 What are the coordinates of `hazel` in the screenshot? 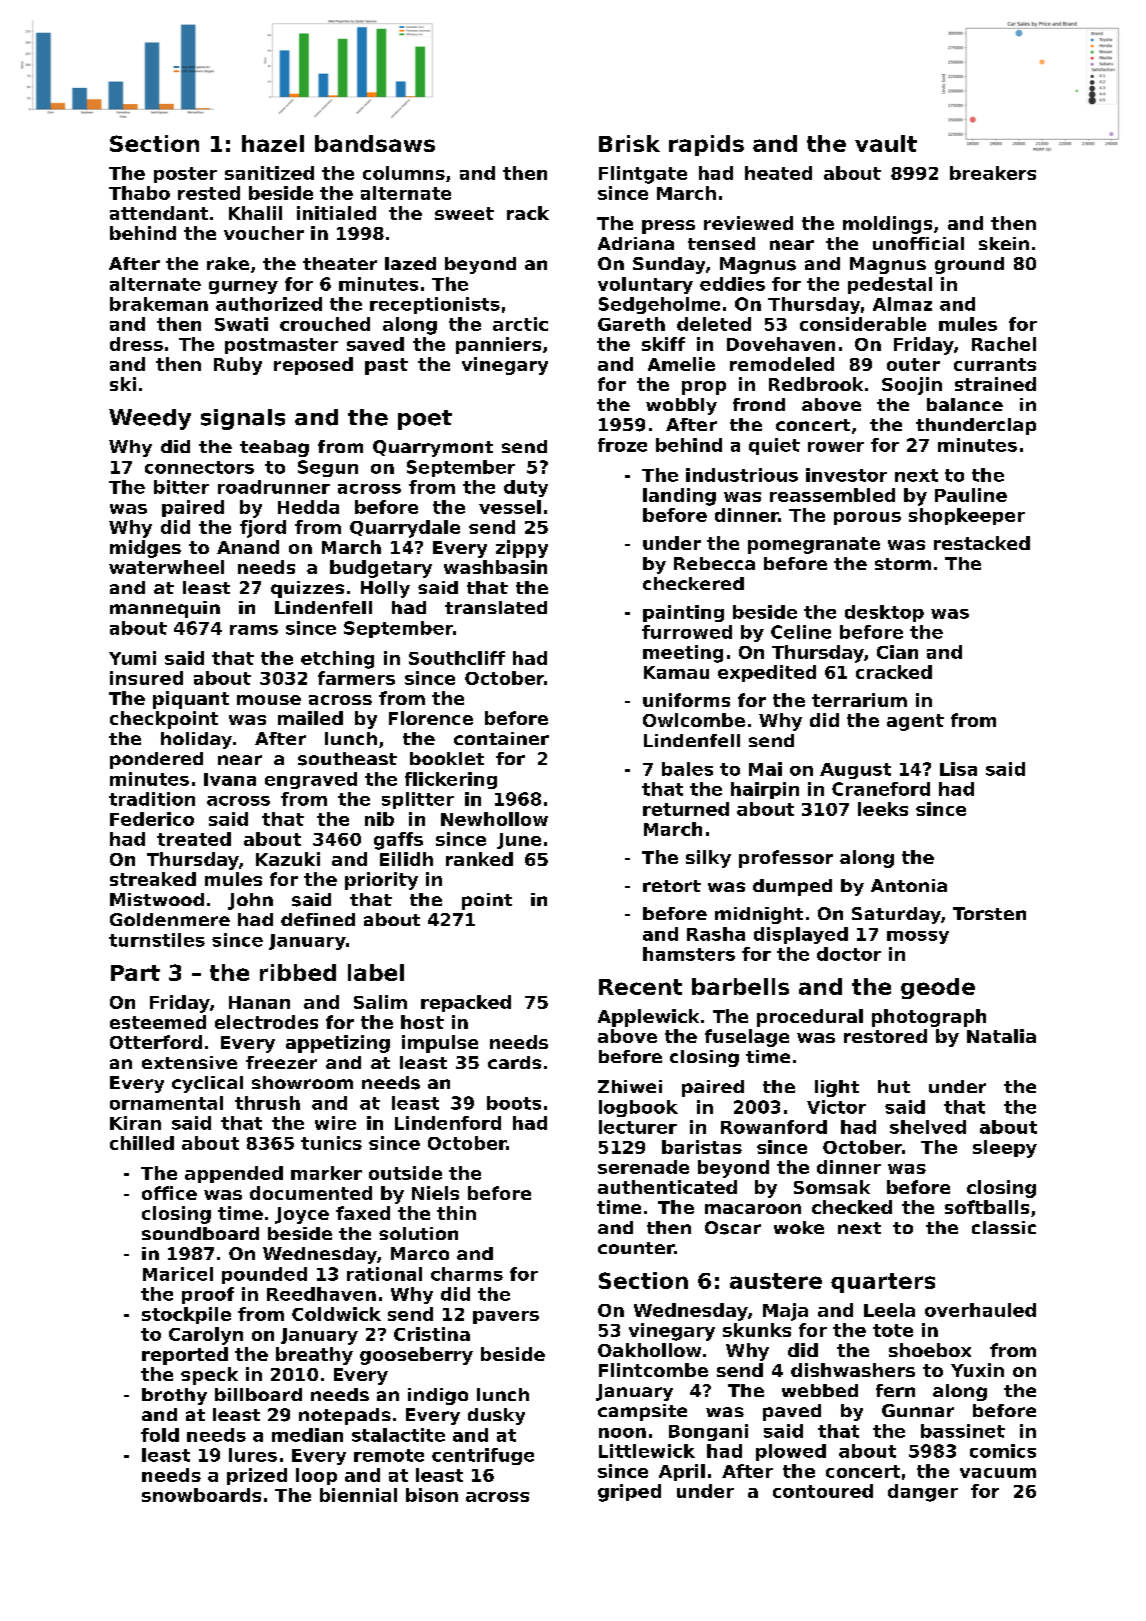 It's located at (273, 143).
